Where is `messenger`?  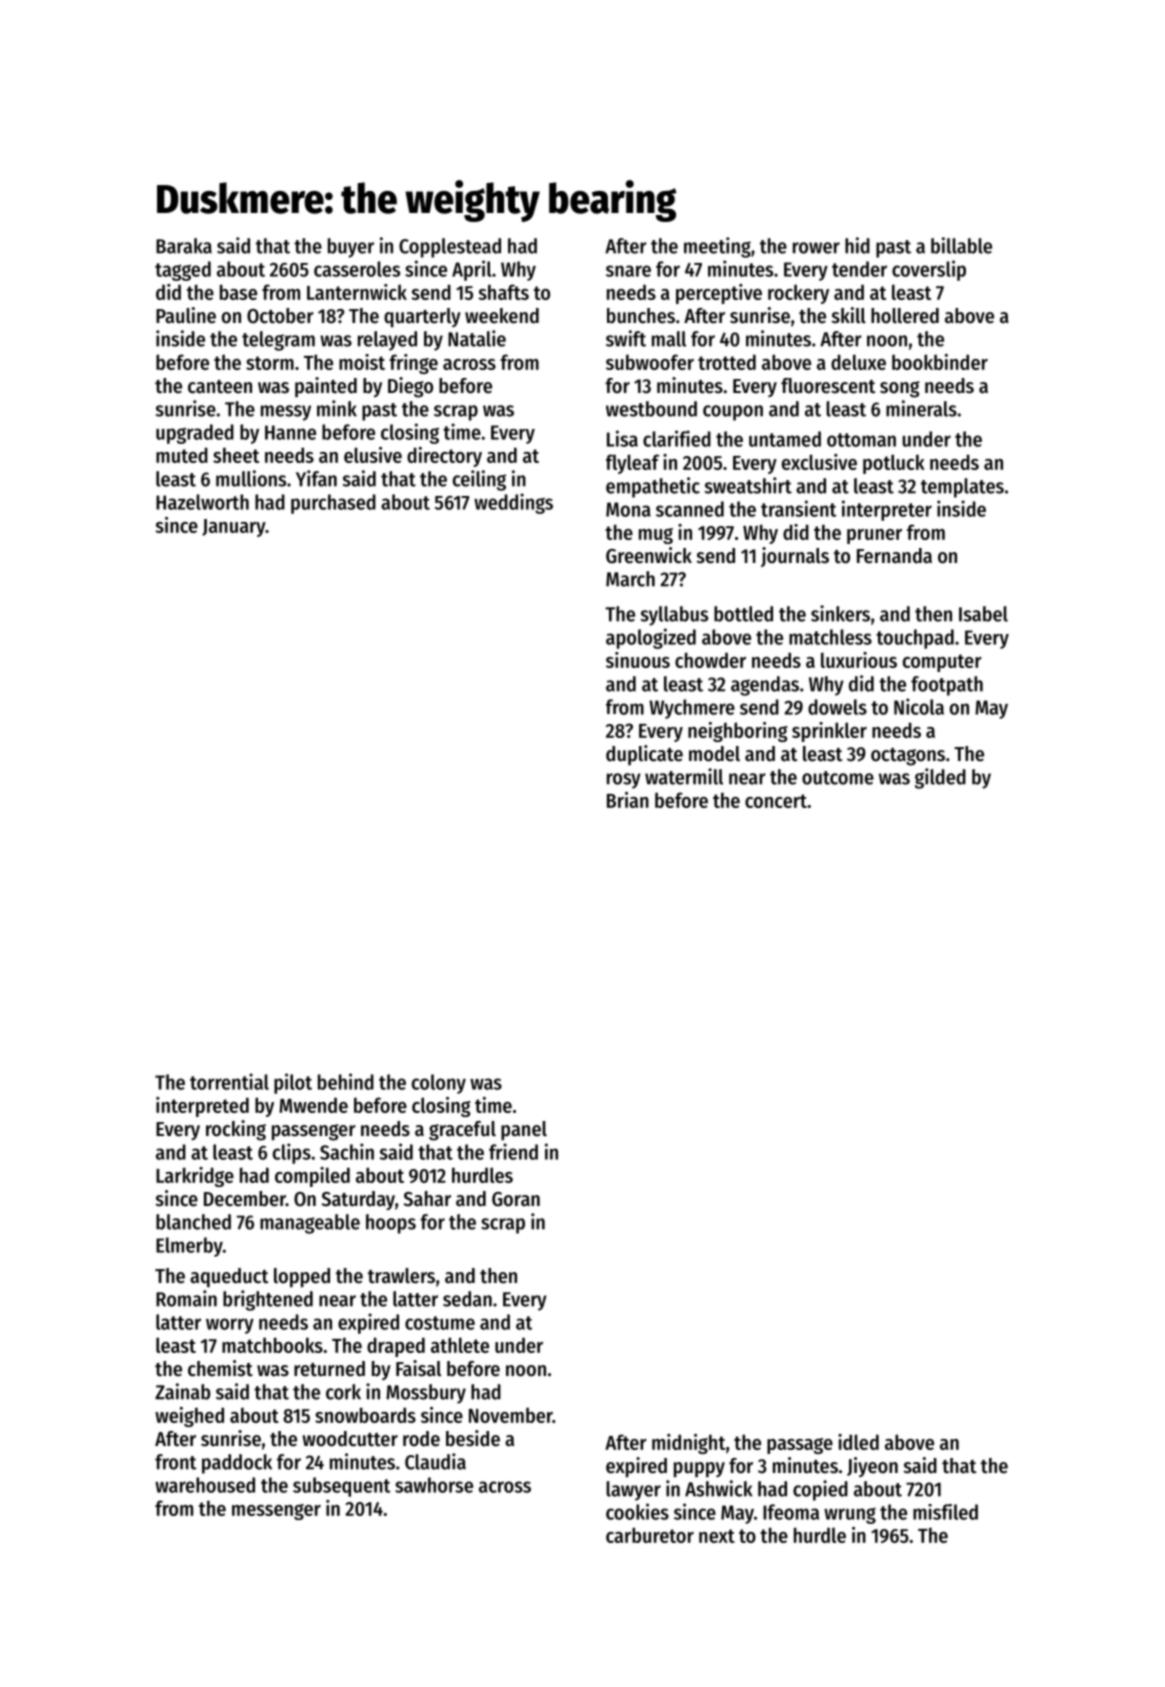
messenger is located at coordinates (276, 1512).
